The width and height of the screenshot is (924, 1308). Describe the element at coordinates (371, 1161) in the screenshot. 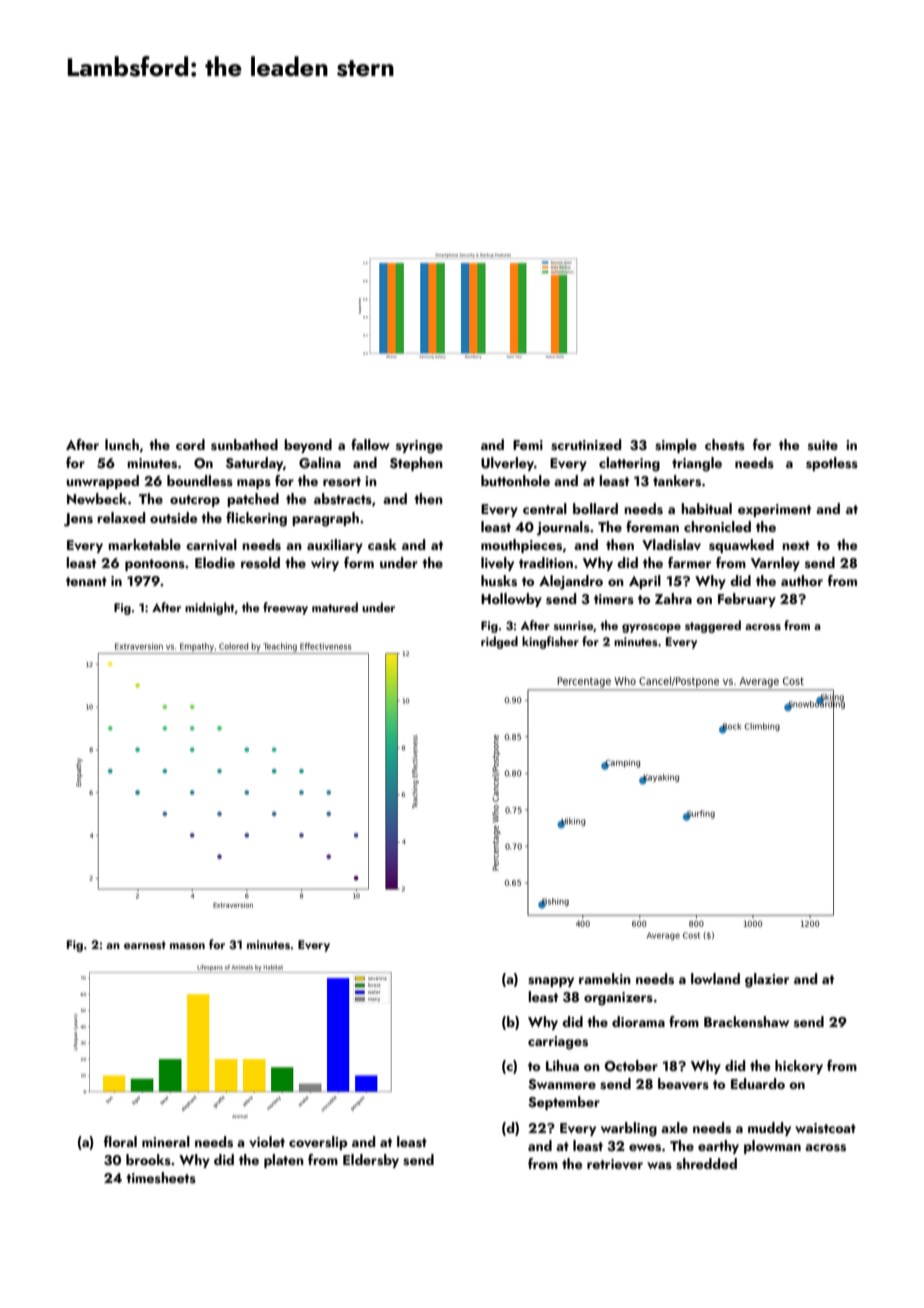

I see `Eldersby` at that location.
